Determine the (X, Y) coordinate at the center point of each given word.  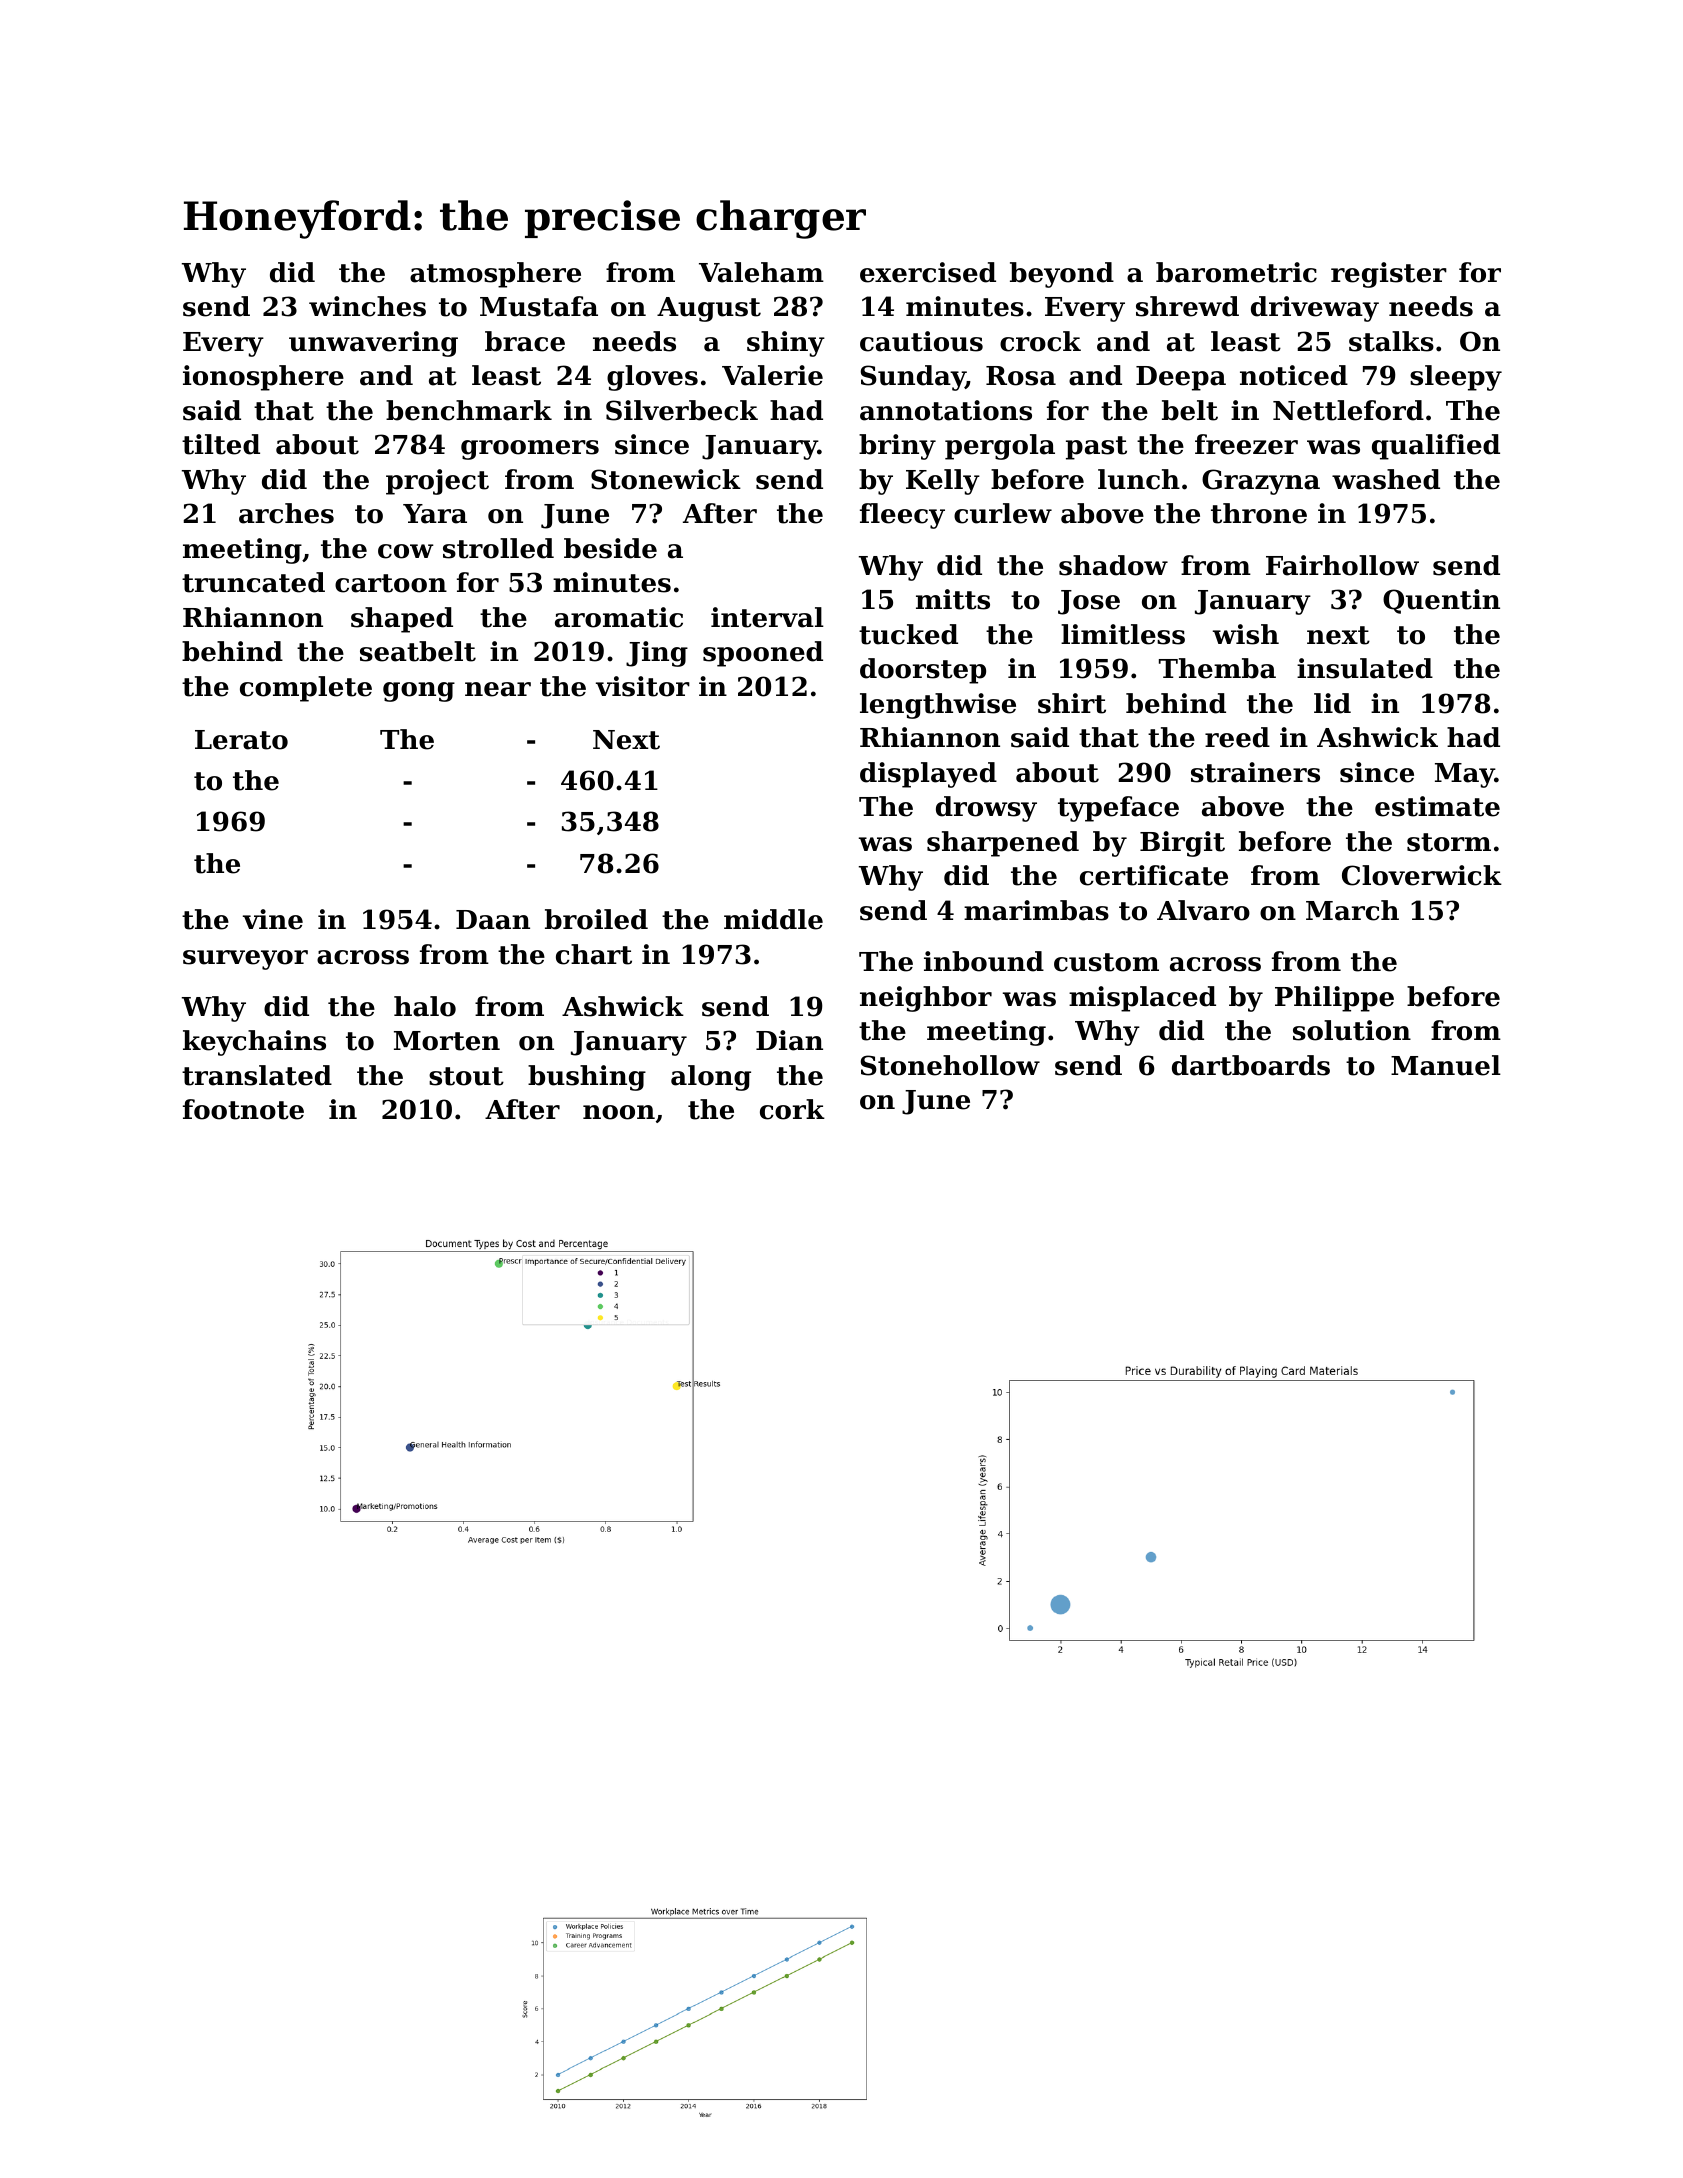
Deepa (1181, 378)
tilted (221, 444)
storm (1449, 842)
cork (792, 1109)
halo (425, 1006)
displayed (928, 775)
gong (419, 692)
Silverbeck (682, 410)
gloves (652, 378)
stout (466, 1076)
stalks (1391, 341)
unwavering (373, 344)
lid (1332, 703)
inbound (984, 961)
